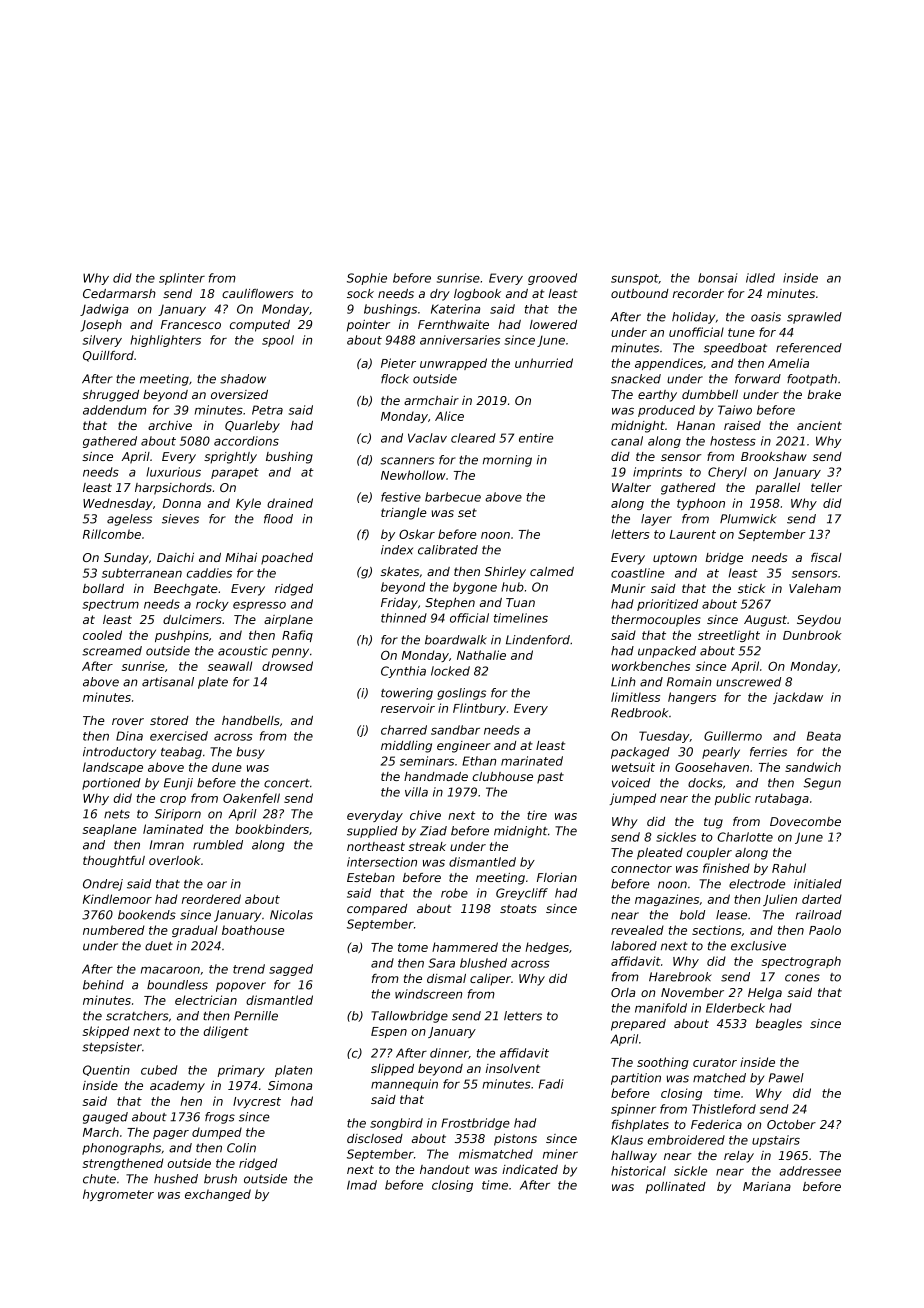  I want to click on exchanged, so click(218, 1195).
